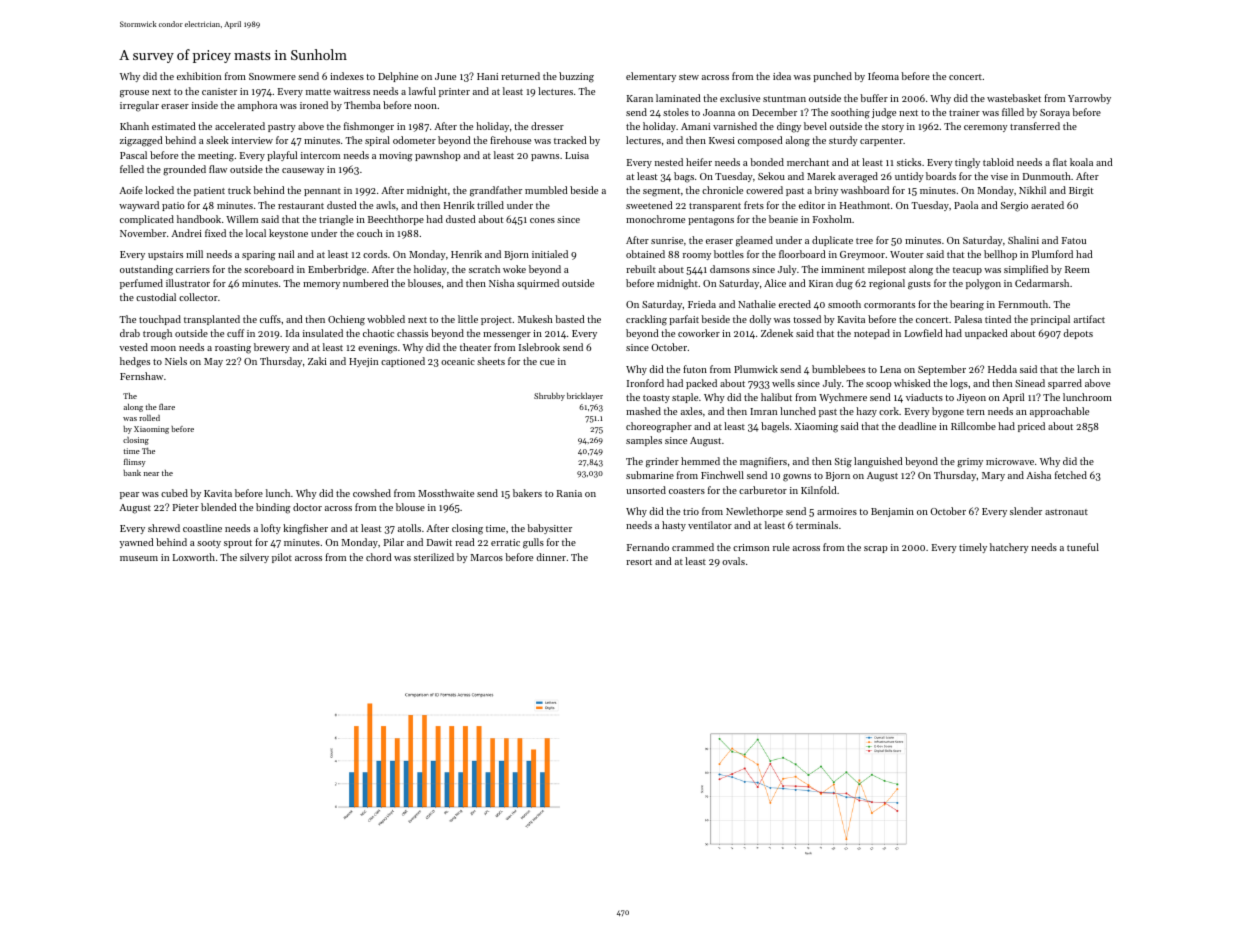 The height and width of the screenshot is (952, 1233). What do you see at coordinates (649, 205) in the screenshot?
I see `sweetened` at bounding box center [649, 205].
